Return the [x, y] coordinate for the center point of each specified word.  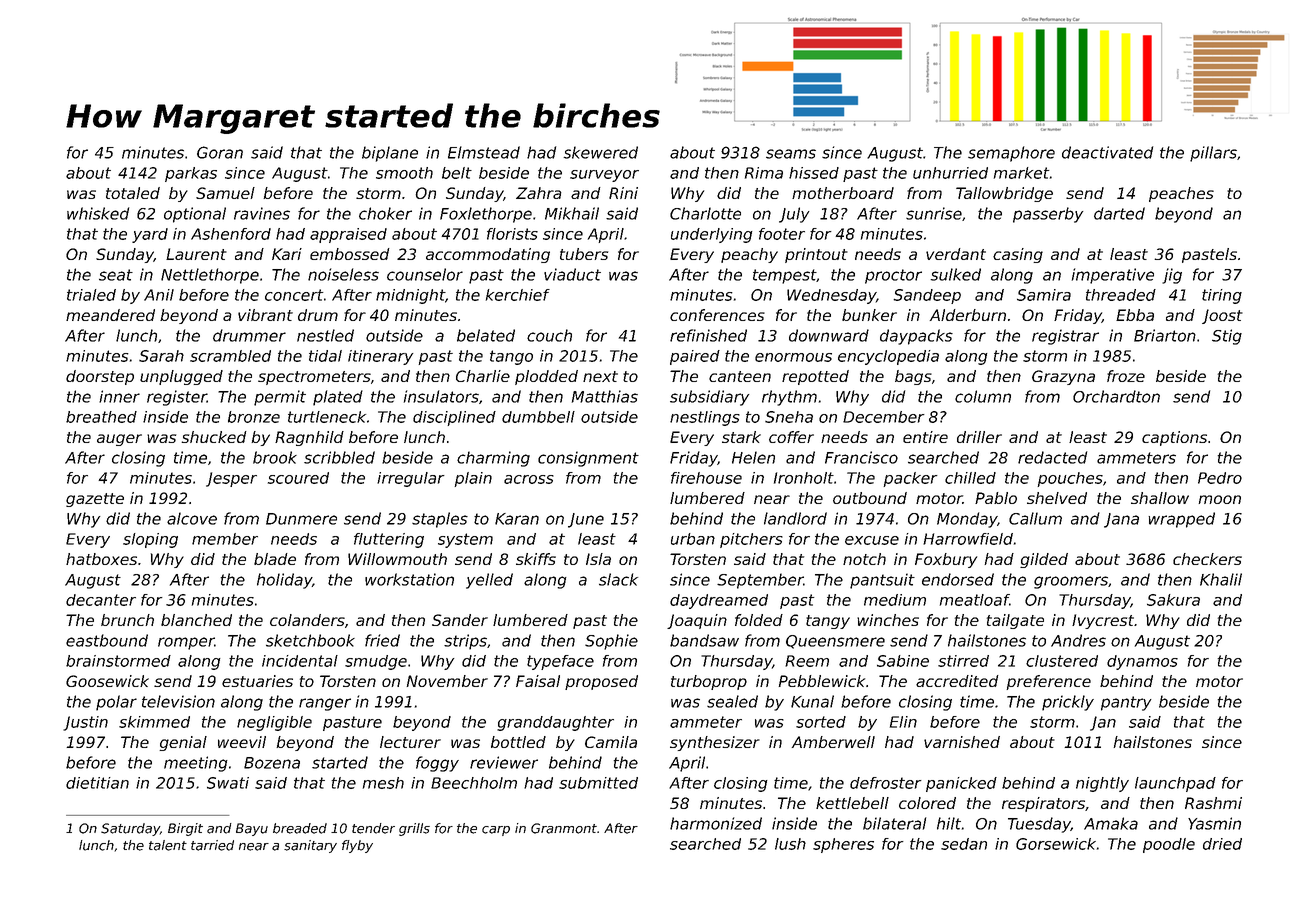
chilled [970, 478]
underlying [712, 235]
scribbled [339, 457]
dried [1222, 844]
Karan [517, 519]
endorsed [958, 579]
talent [168, 845]
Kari [287, 254]
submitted [598, 783]
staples [440, 520]
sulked [956, 274]
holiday [284, 581]
